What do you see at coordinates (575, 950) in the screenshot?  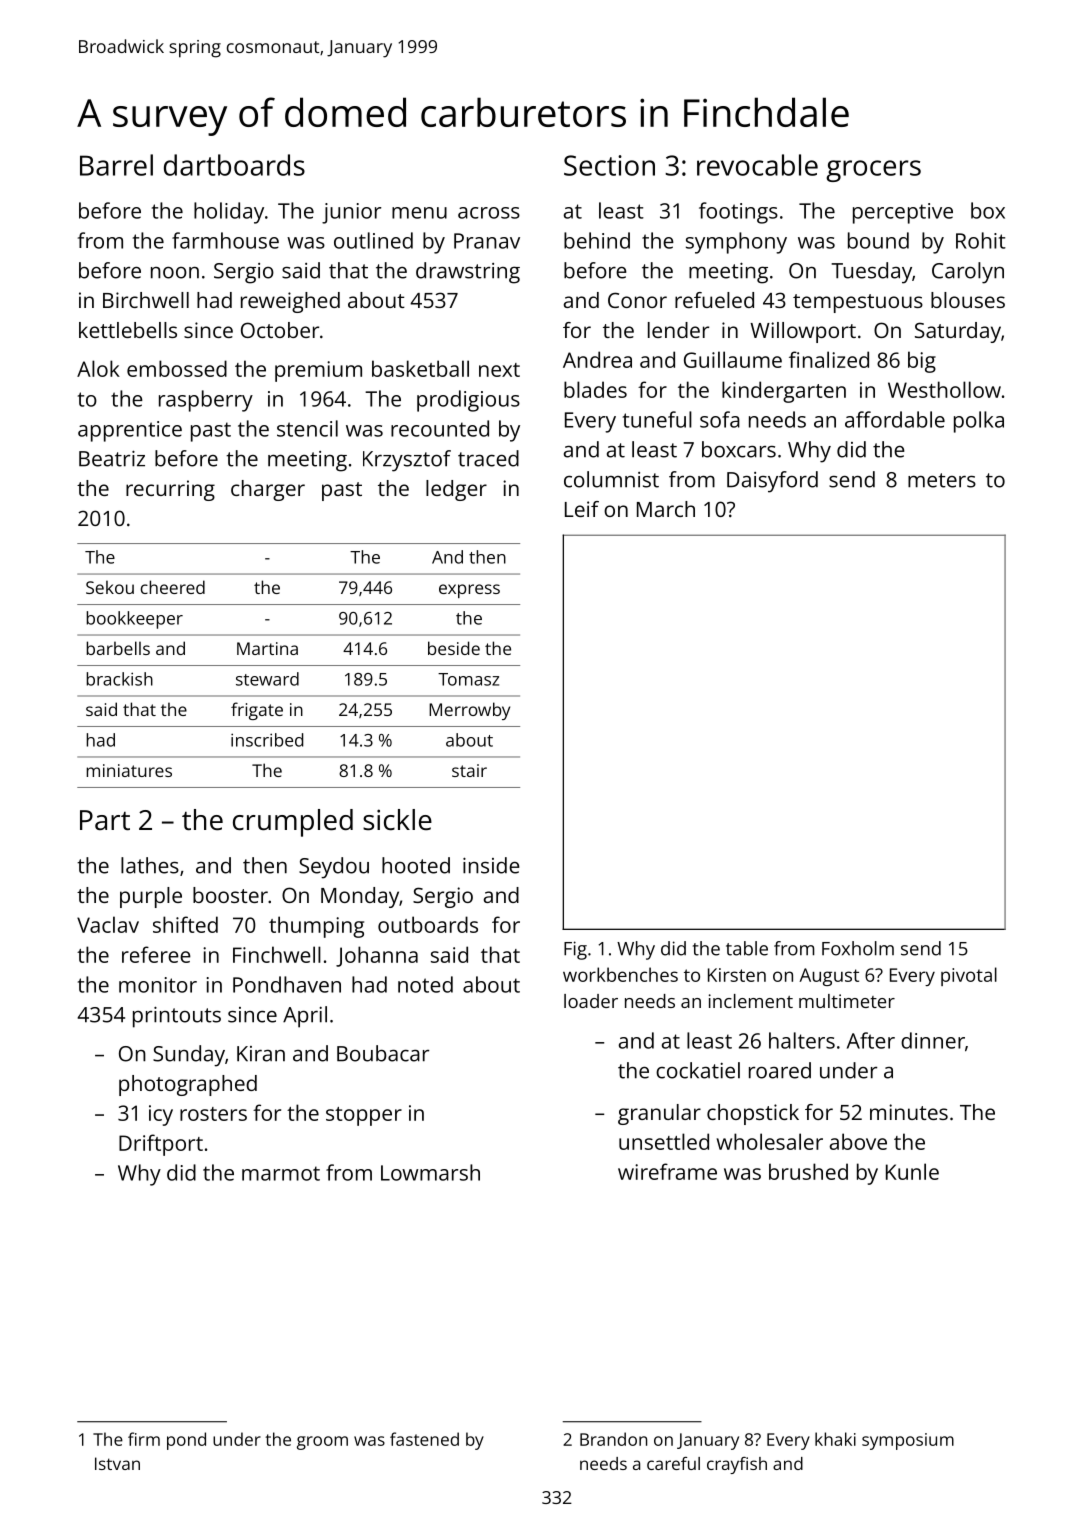 I see `Fig` at bounding box center [575, 950].
